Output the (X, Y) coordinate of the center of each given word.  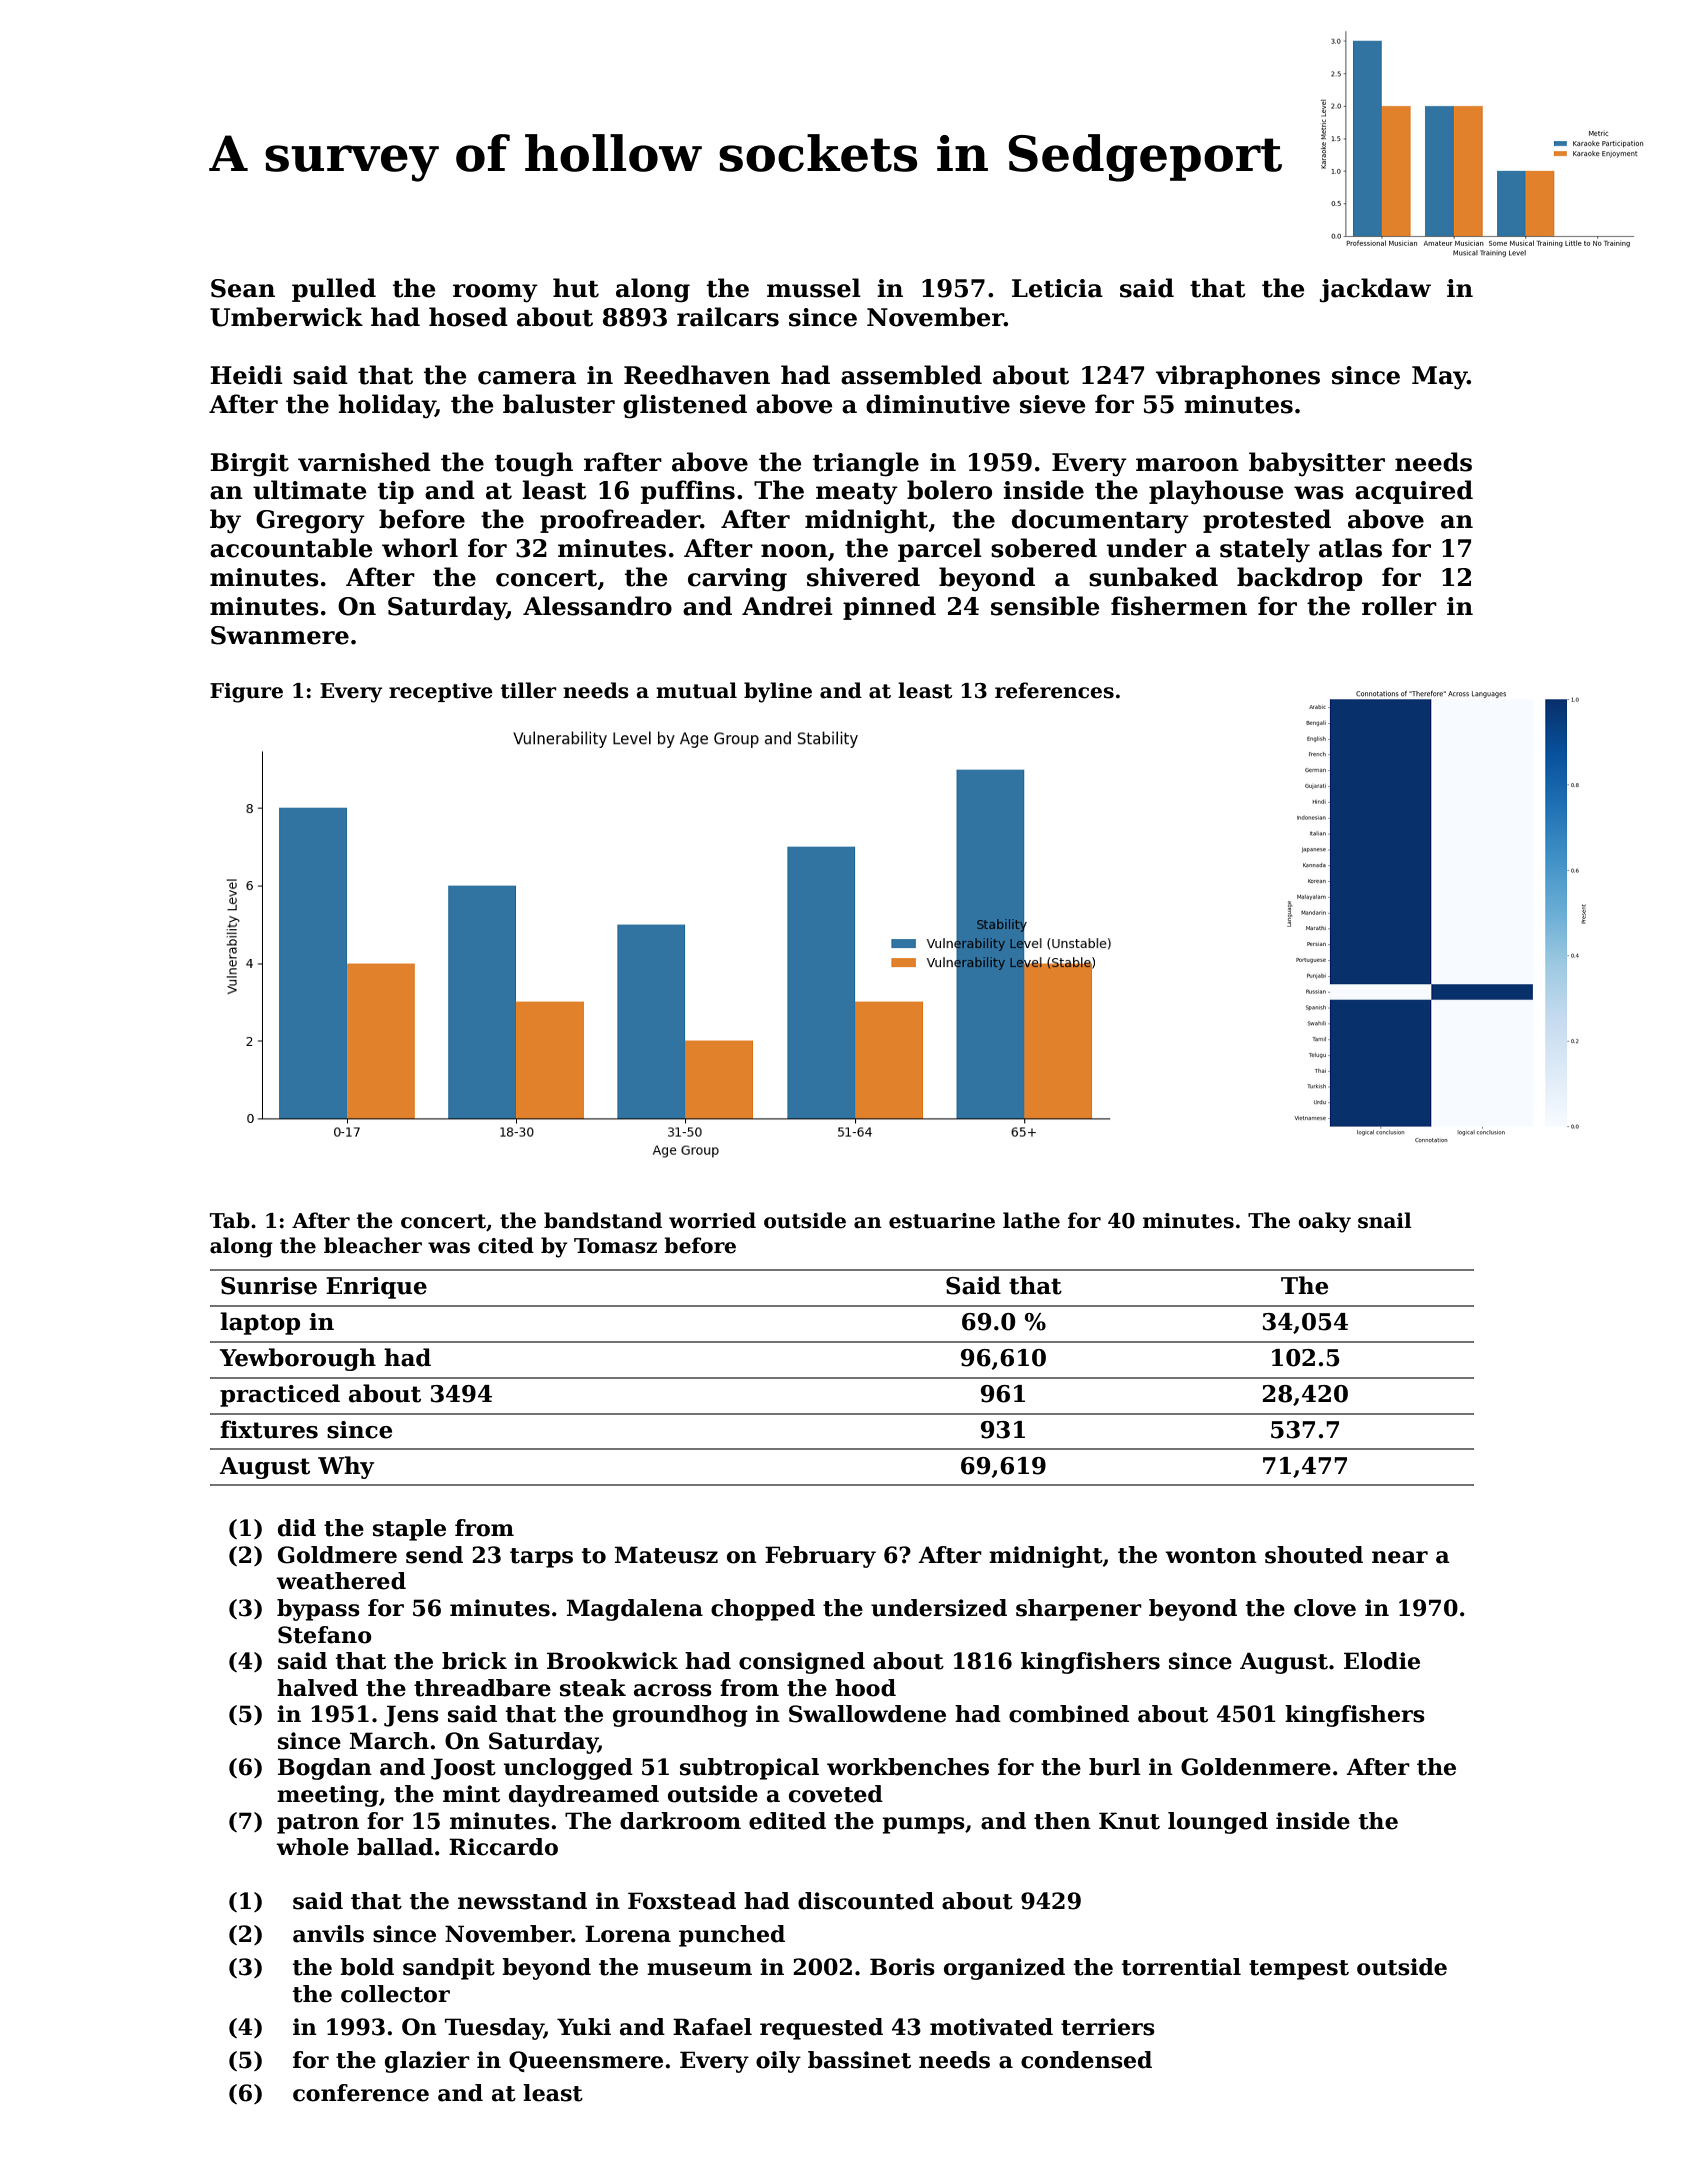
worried (712, 1220)
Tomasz (615, 1246)
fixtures (269, 1429)
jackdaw (1375, 290)
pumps (924, 1825)
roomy (495, 293)
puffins (688, 492)
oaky (1324, 1222)
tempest (1299, 1970)
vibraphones (1238, 377)
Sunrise (269, 1286)
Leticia (1057, 288)
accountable (291, 548)
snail (1385, 1220)
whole (312, 1847)
